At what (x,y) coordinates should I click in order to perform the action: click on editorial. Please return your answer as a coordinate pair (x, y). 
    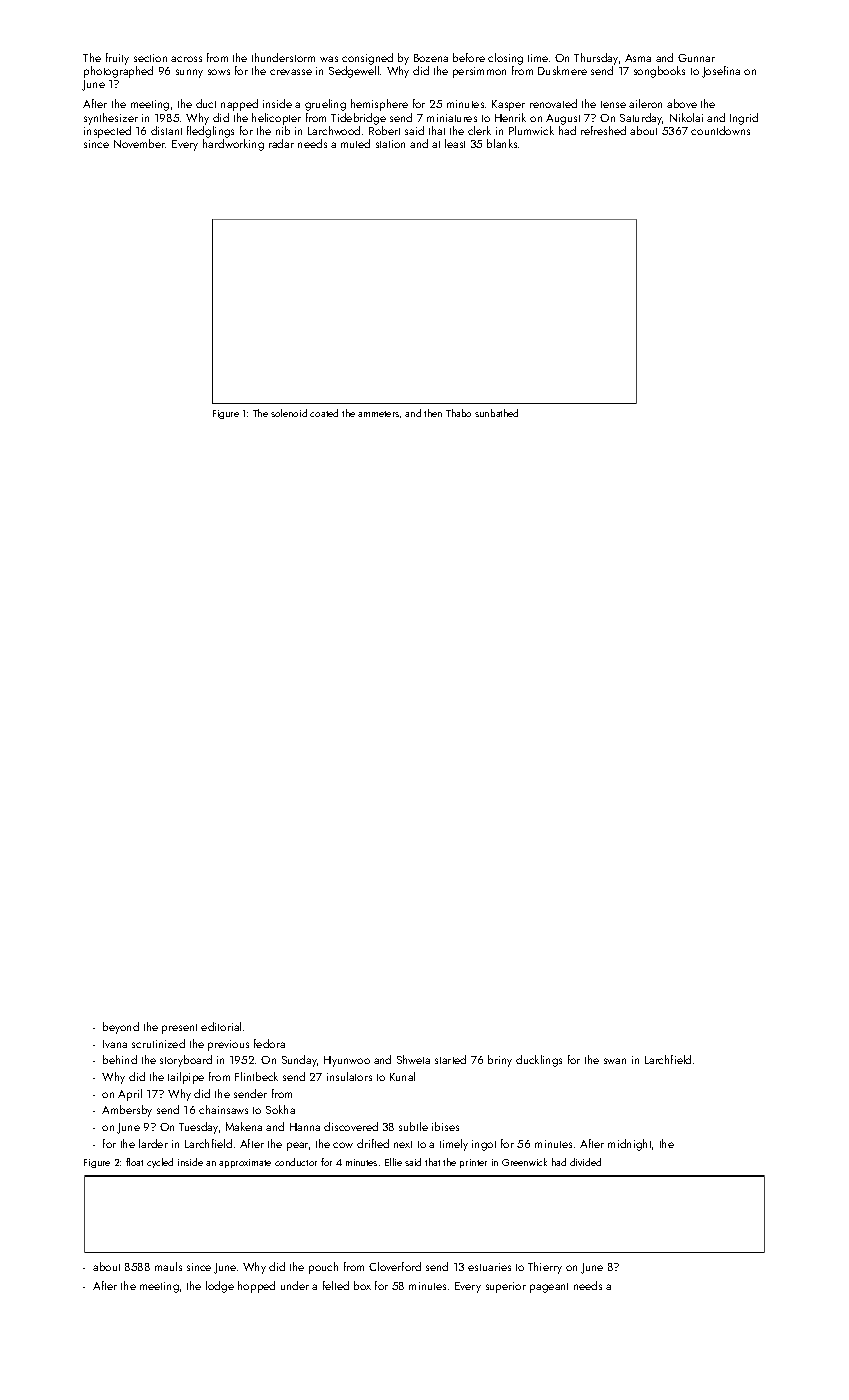
    Looking at the image, I should click on (221, 1026).
